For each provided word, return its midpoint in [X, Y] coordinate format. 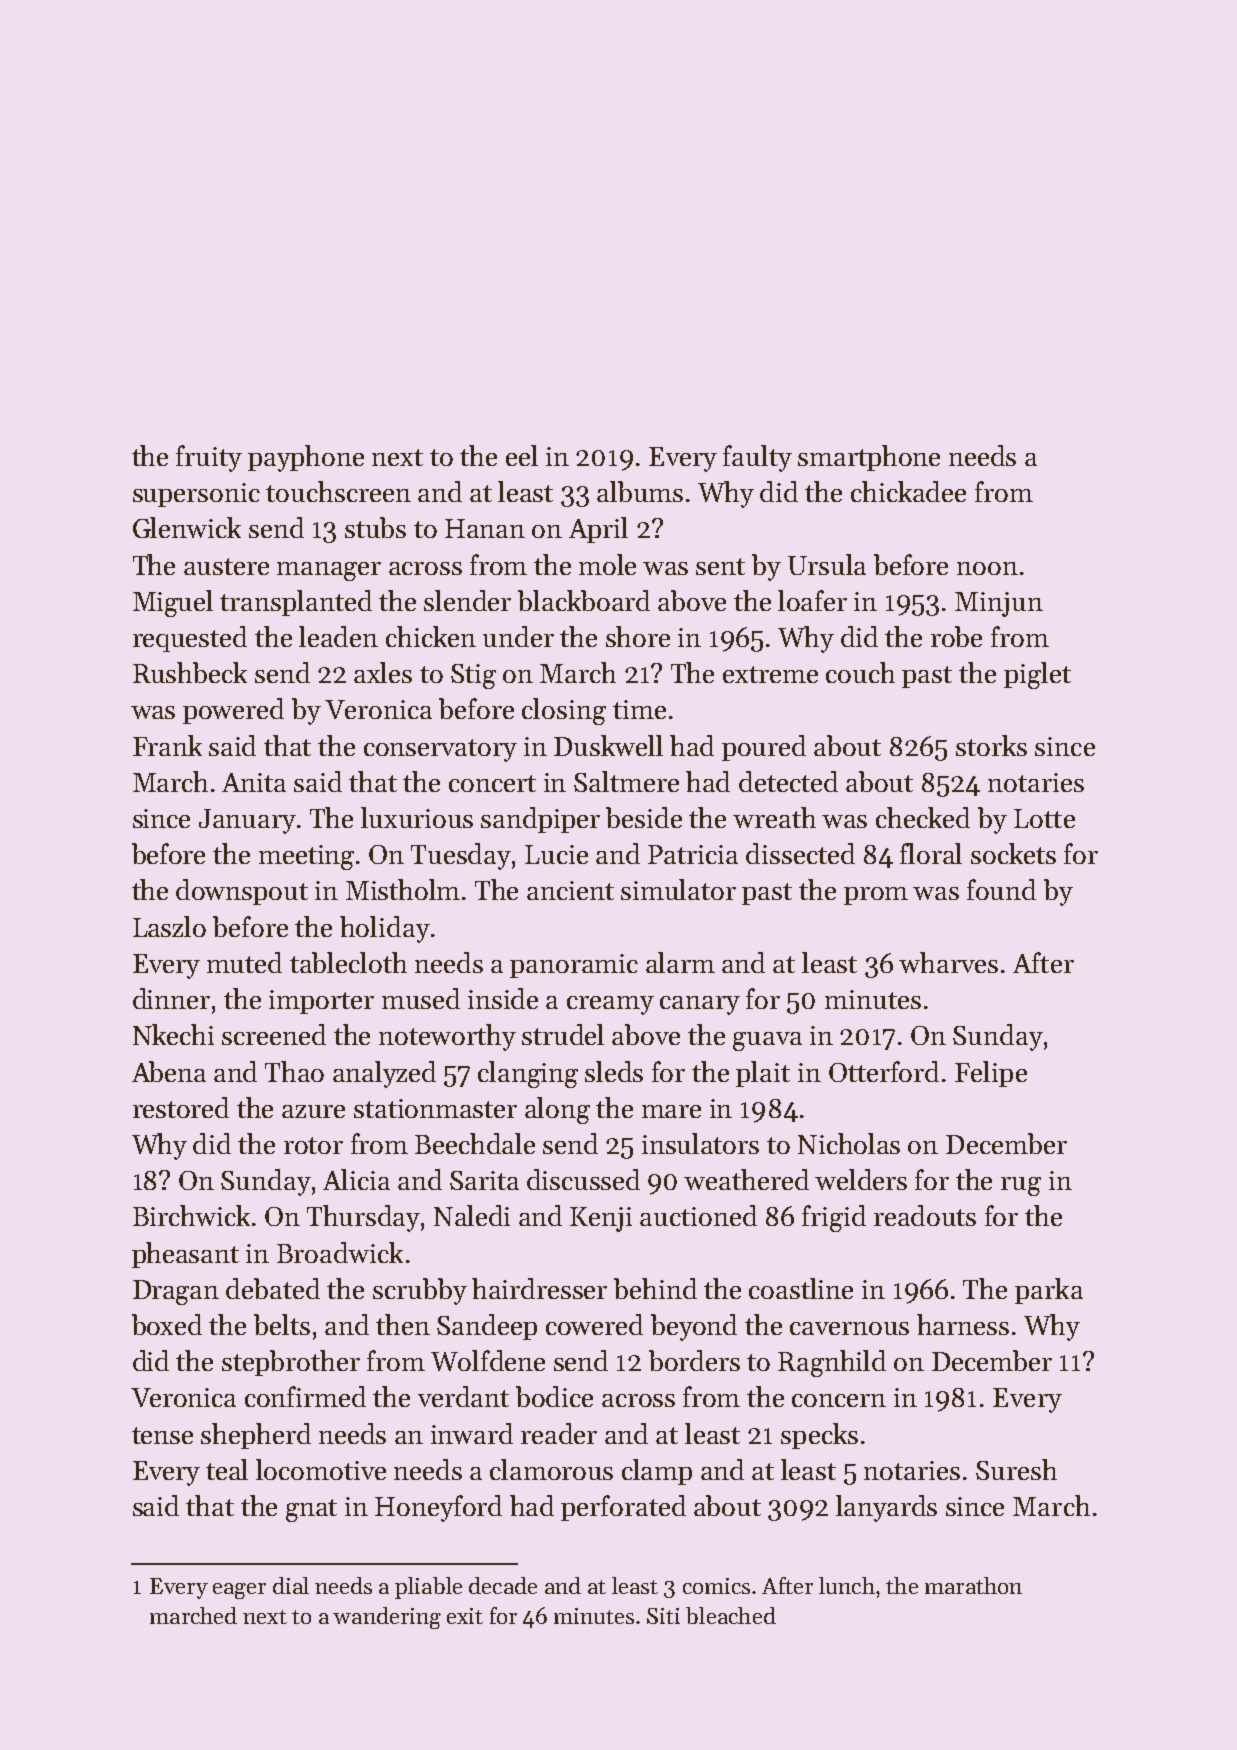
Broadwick [340, 1252]
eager [239, 1591]
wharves [948, 962]
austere [226, 566]
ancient [570, 890]
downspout [242, 892]
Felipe [991, 1074]
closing [564, 711]
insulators [700, 1143]
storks [991, 745]
